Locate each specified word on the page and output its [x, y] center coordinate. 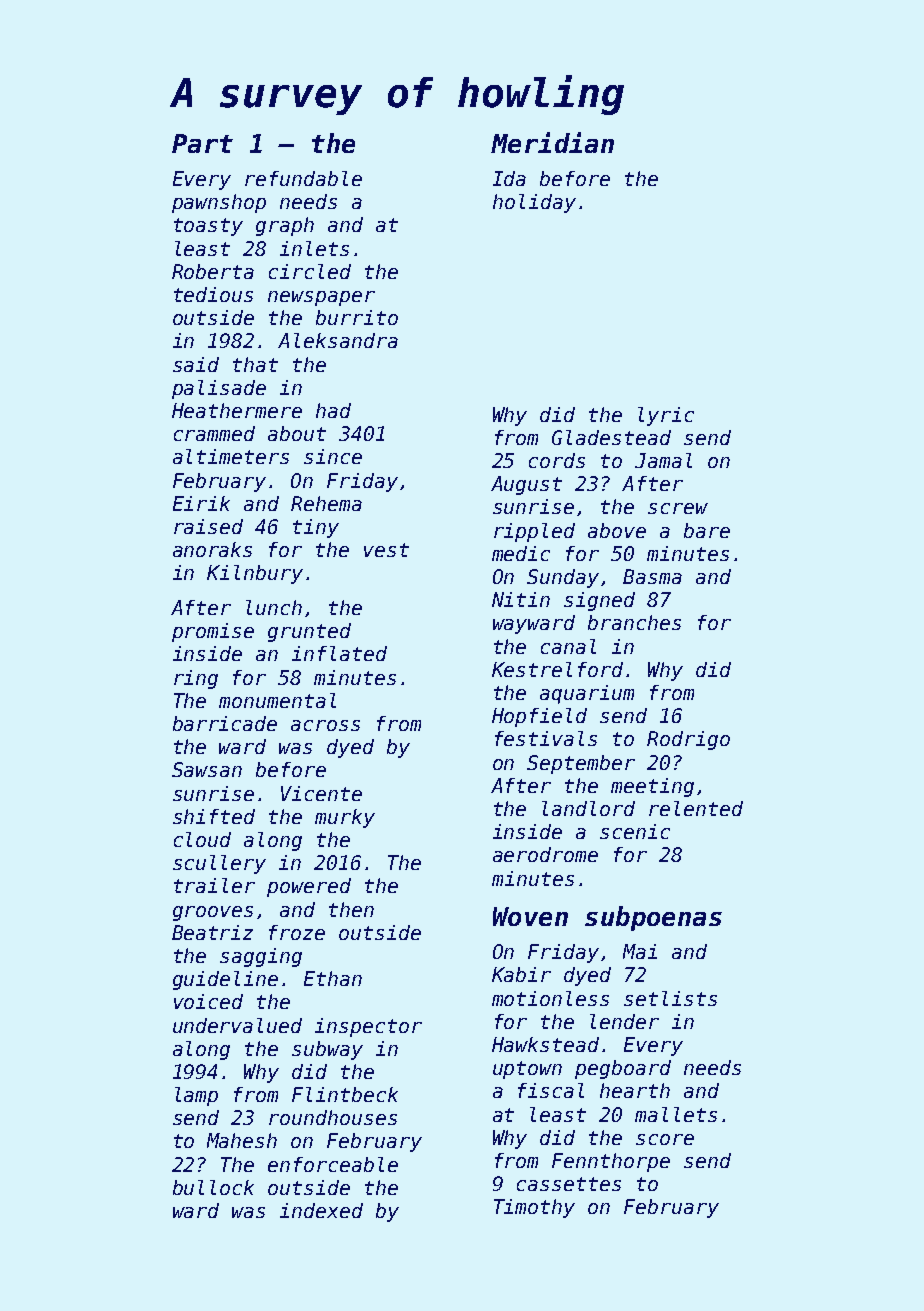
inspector [368, 1027]
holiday [534, 203]
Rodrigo [688, 740]
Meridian [552, 142]
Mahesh [242, 1140]
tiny [316, 528]
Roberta [213, 271]
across [325, 725]
